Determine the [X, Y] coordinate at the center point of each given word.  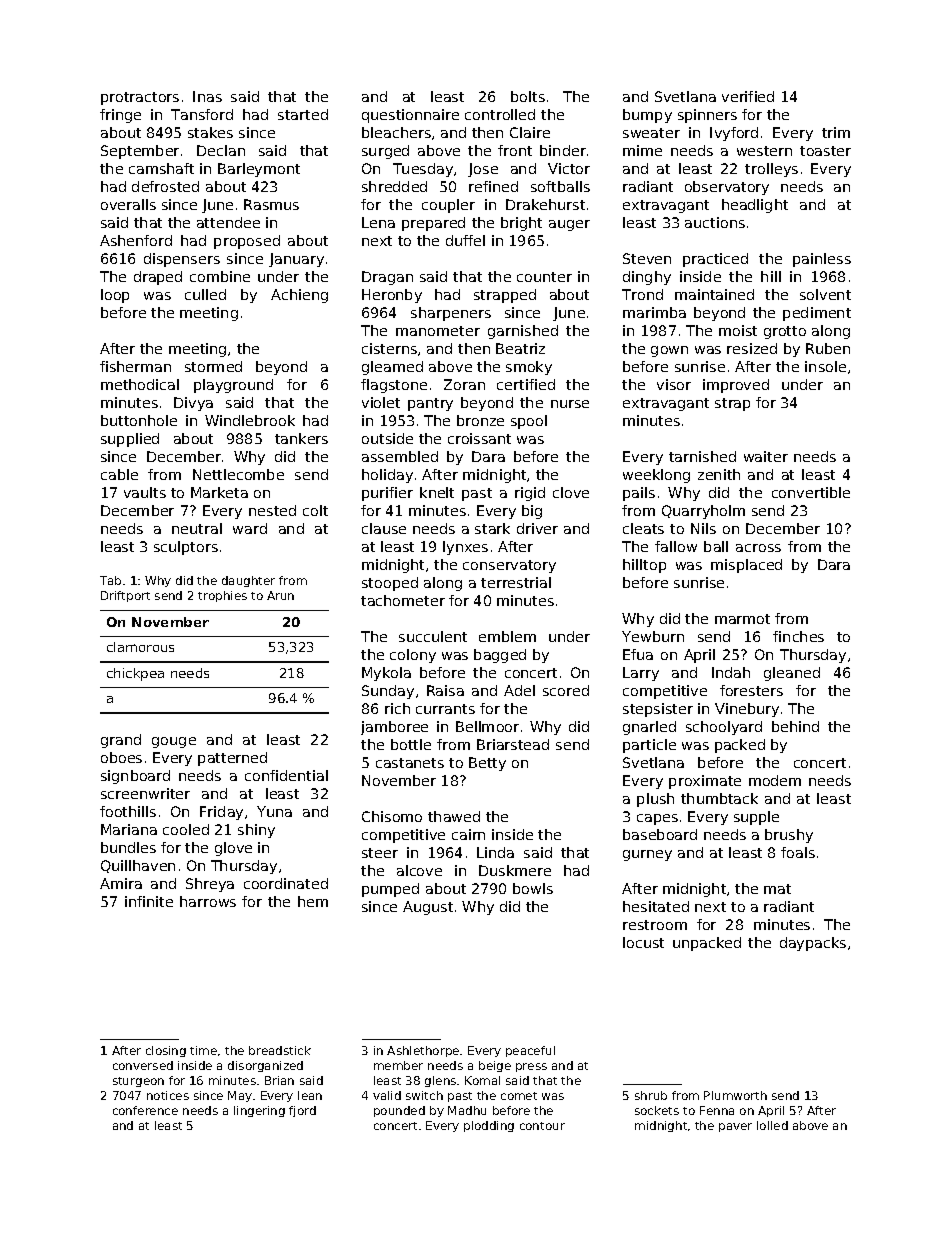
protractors [140, 98]
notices [168, 1095]
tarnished [702, 456]
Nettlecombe [238, 474]
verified [748, 96]
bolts [528, 96]
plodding [489, 1126]
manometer [438, 331]
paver [735, 1127]
